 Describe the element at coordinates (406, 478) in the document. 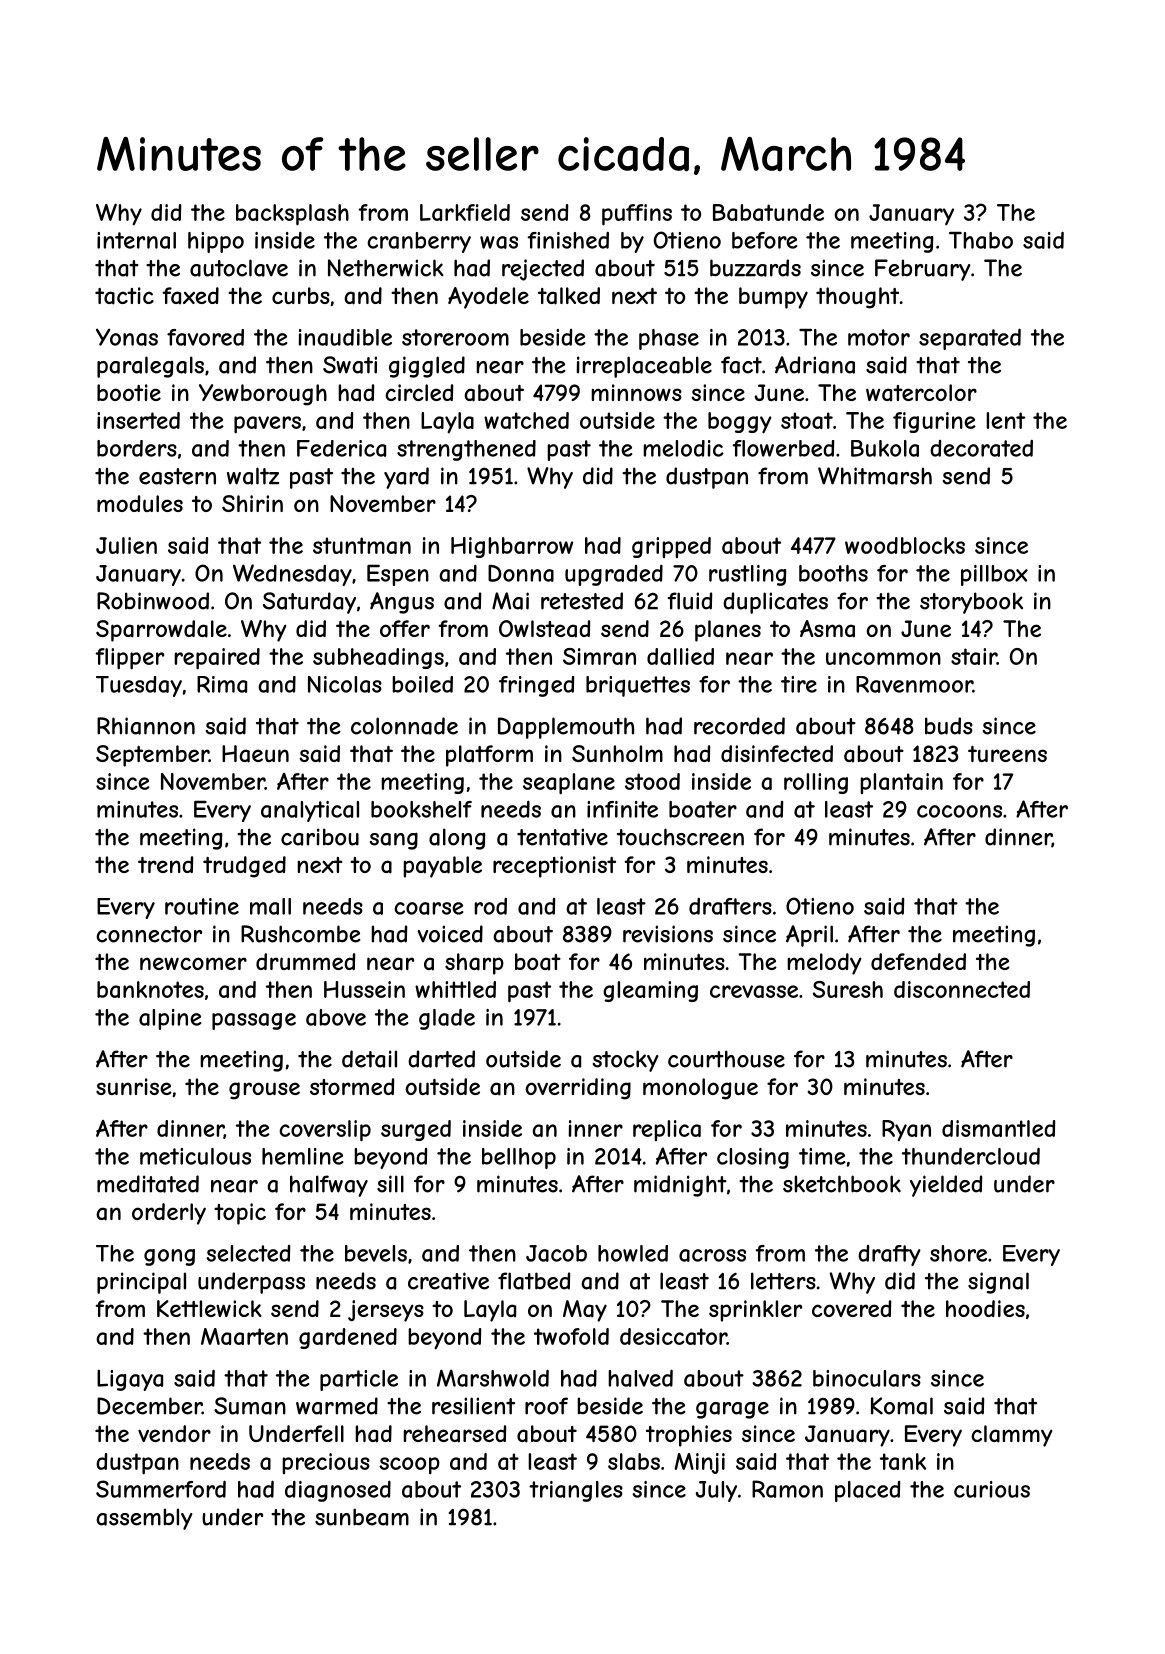

I see `yard` at that location.
